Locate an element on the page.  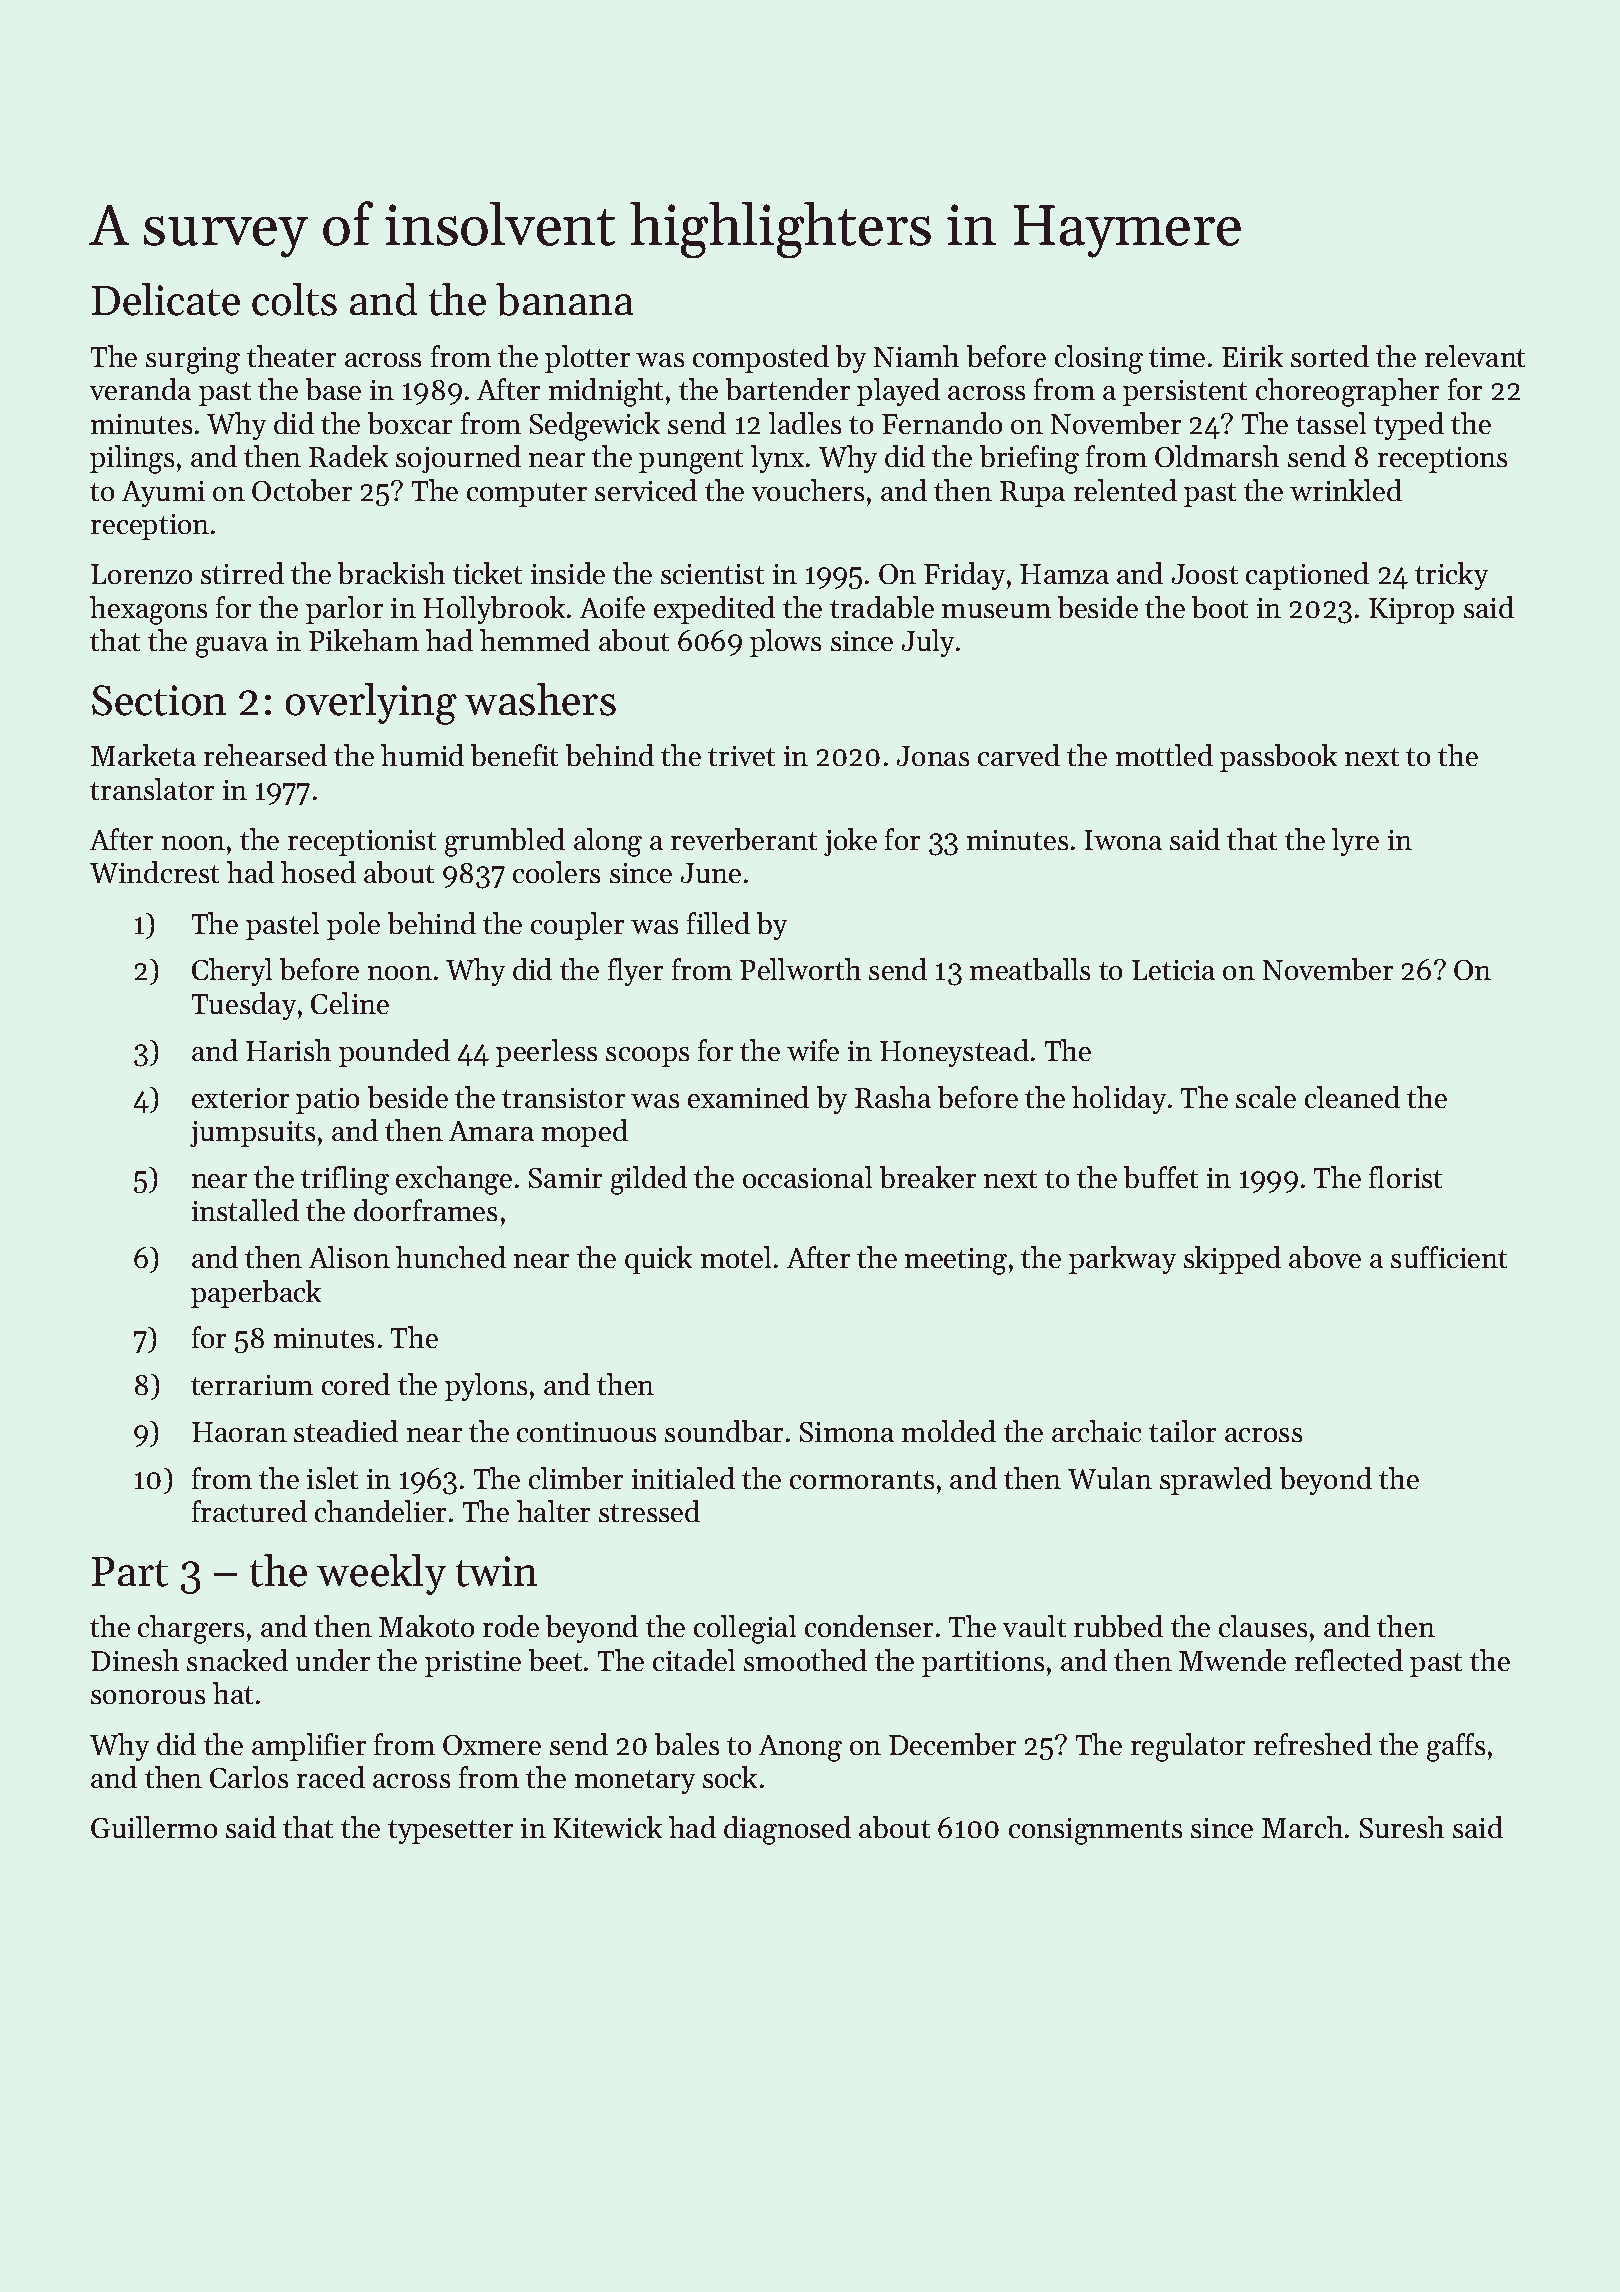
trivet is located at coordinates (741, 756).
